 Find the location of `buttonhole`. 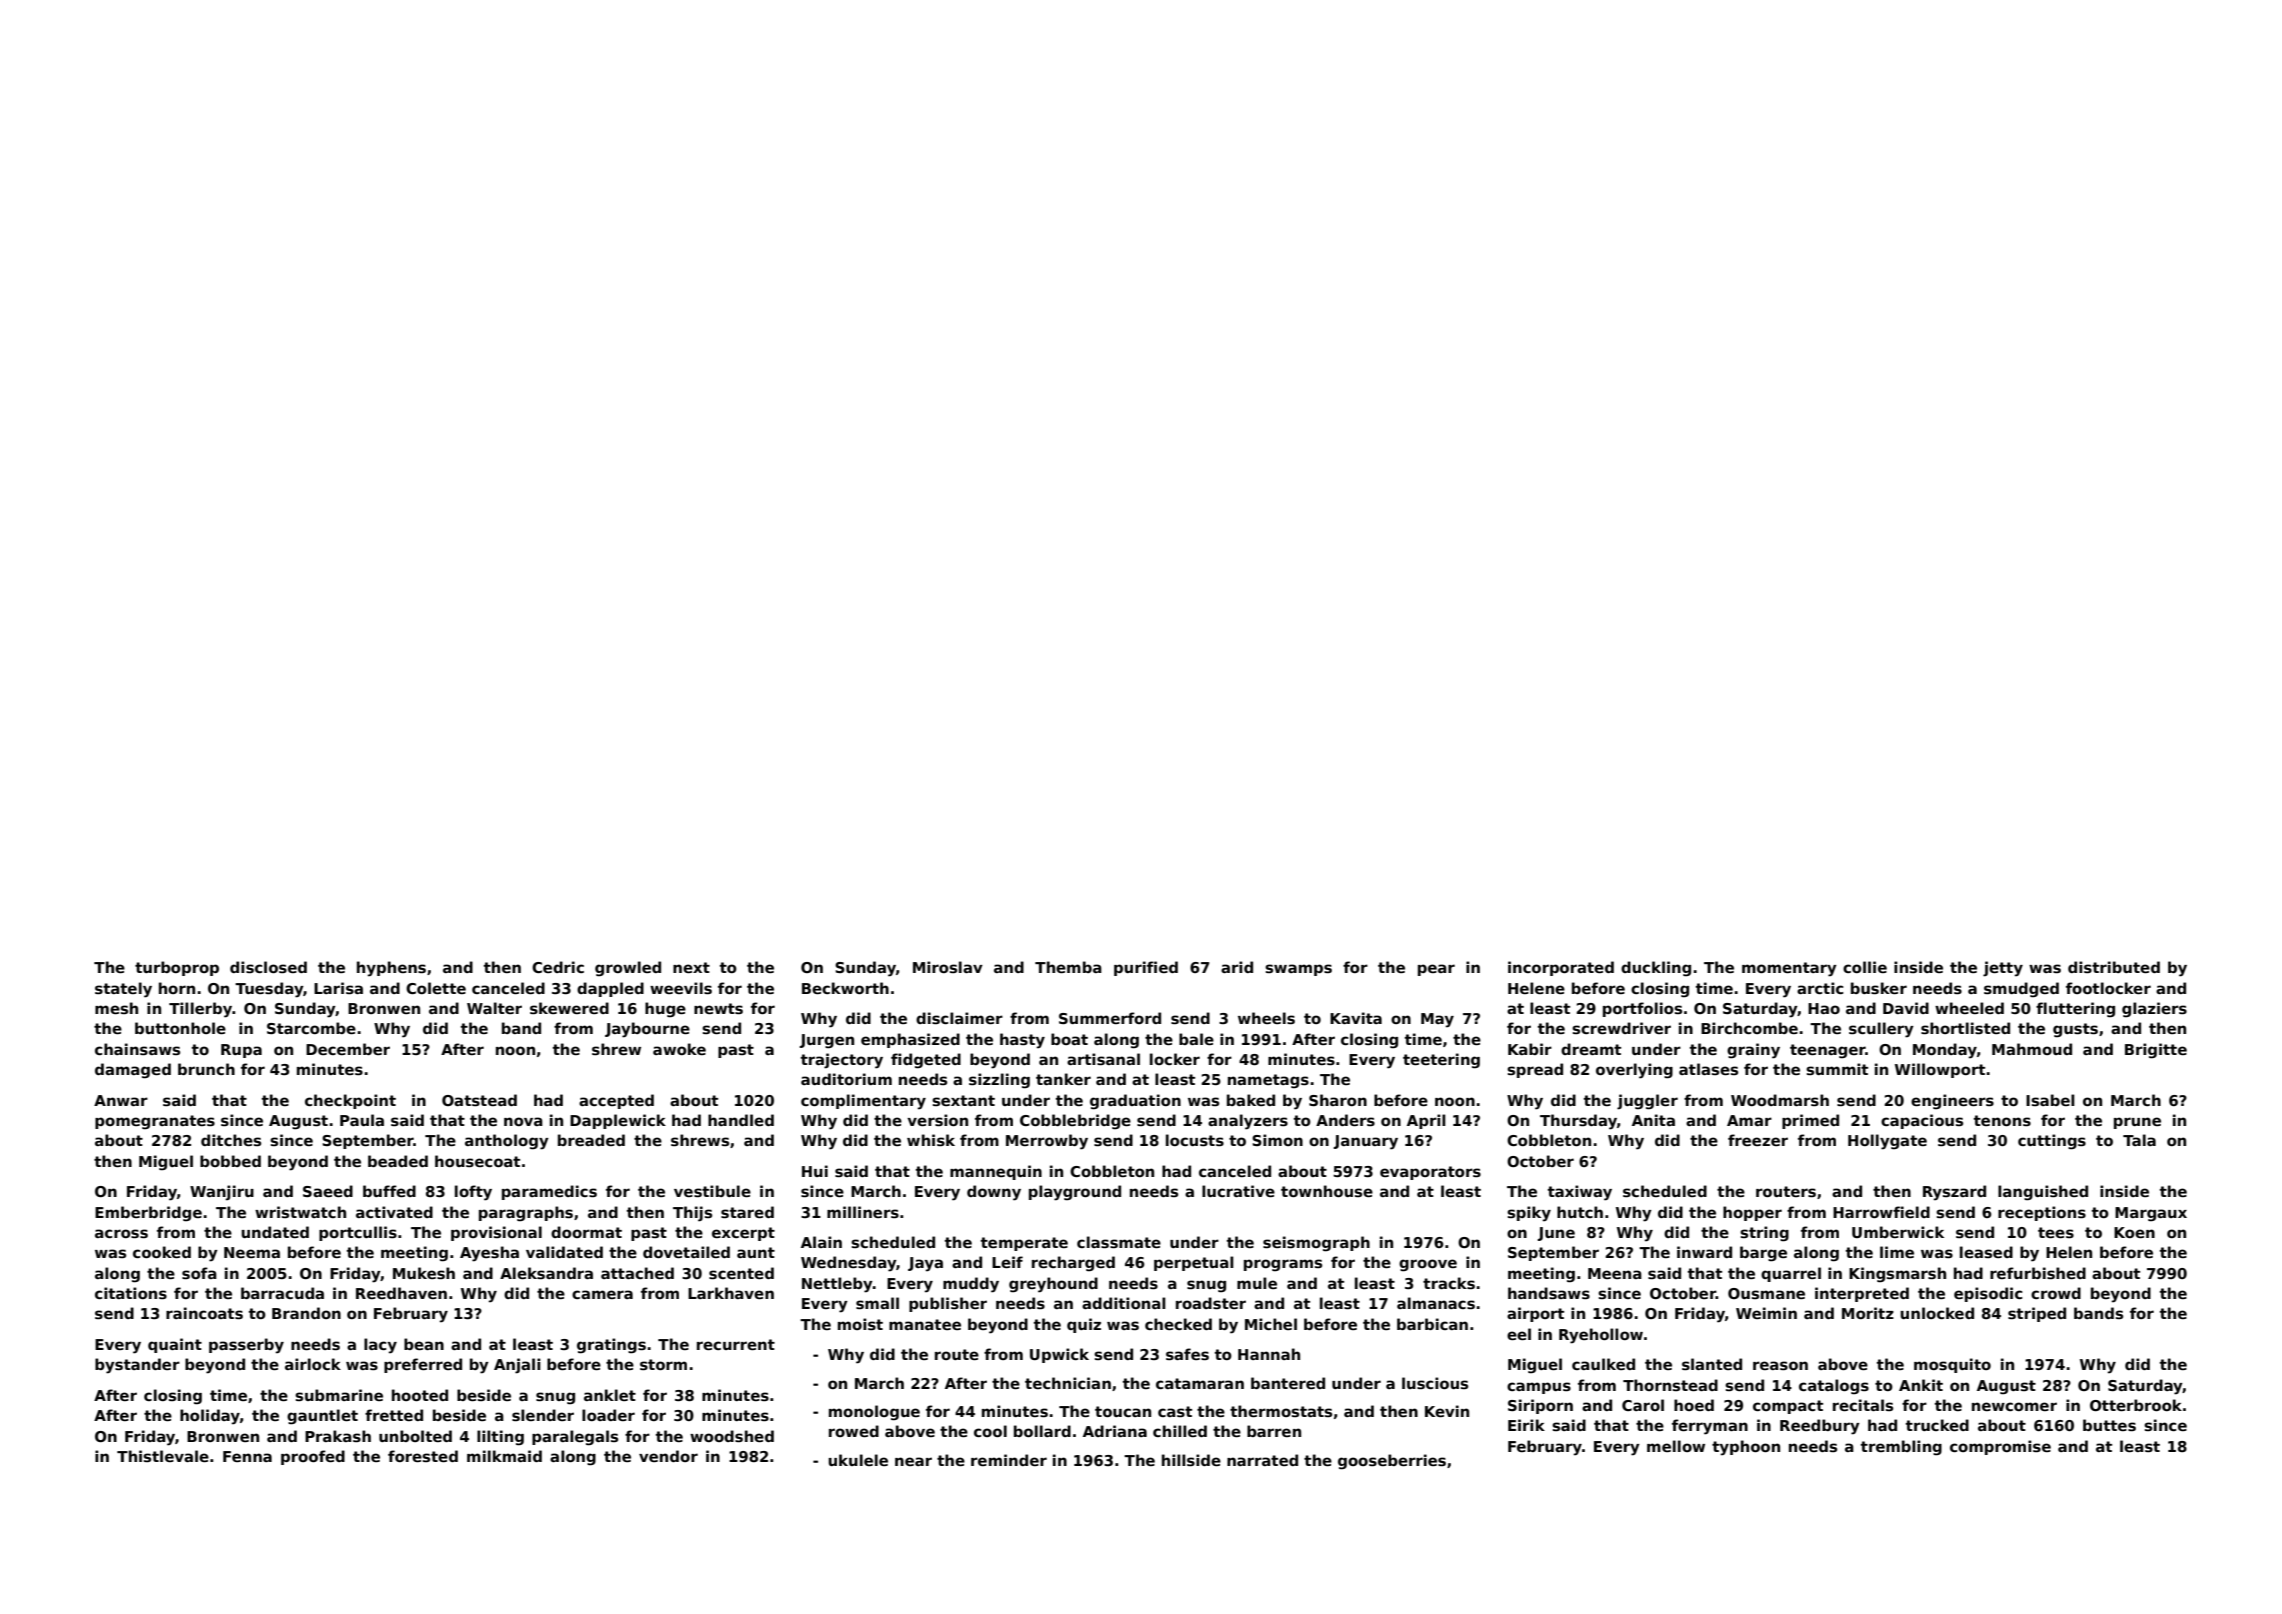

buttonhole is located at coordinates (180, 1028).
